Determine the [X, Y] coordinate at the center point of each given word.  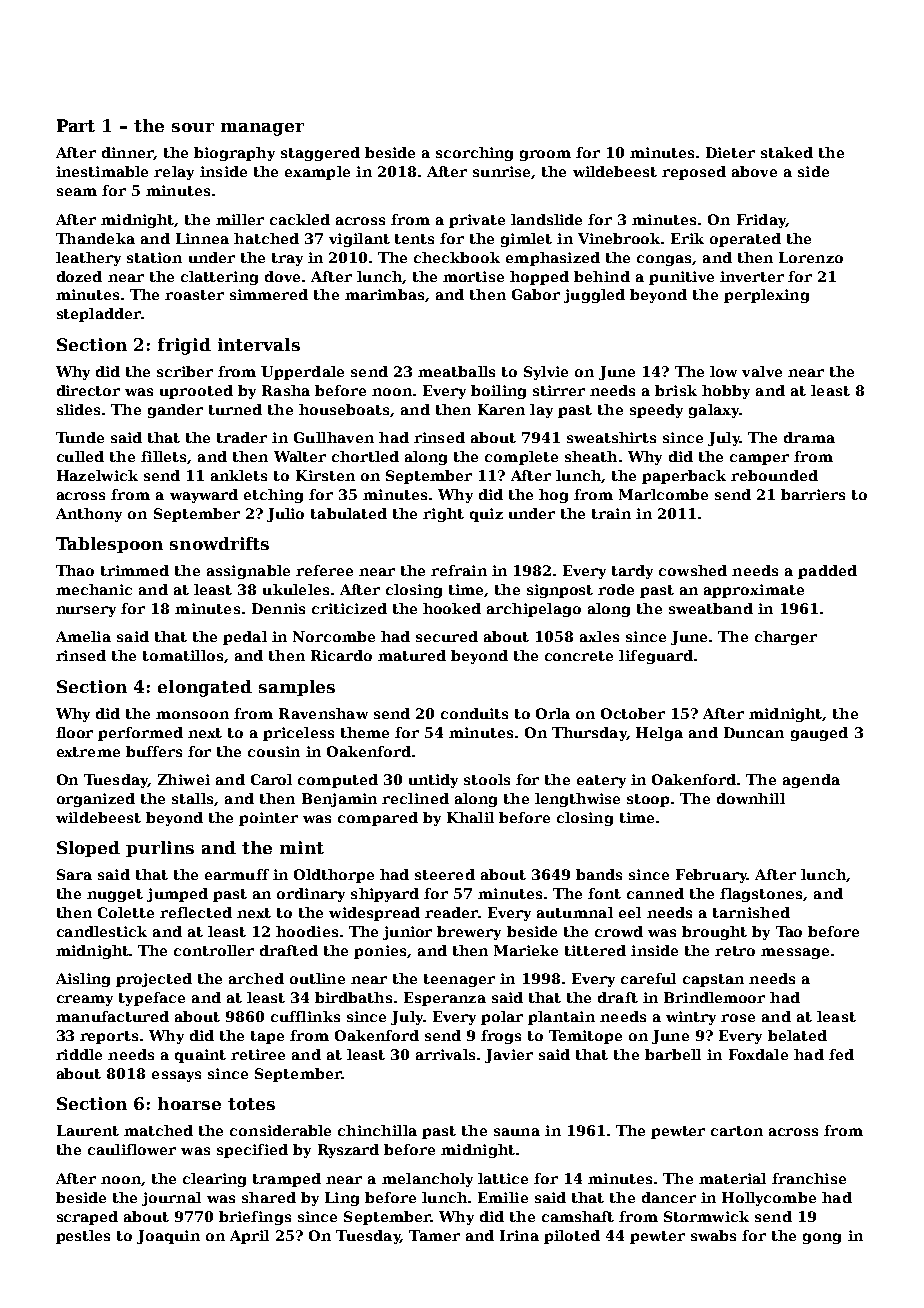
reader [451, 912]
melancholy [427, 1180]
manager [262, 129]
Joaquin [168, 1237]
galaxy [714, 411]
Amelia [83, 636]
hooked [452, 608]
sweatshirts [611, 437]
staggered [320, 154]
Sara [74, 874]
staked [787, 152]
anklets [239, 475]
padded [827, 572]
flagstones [761, 895]
